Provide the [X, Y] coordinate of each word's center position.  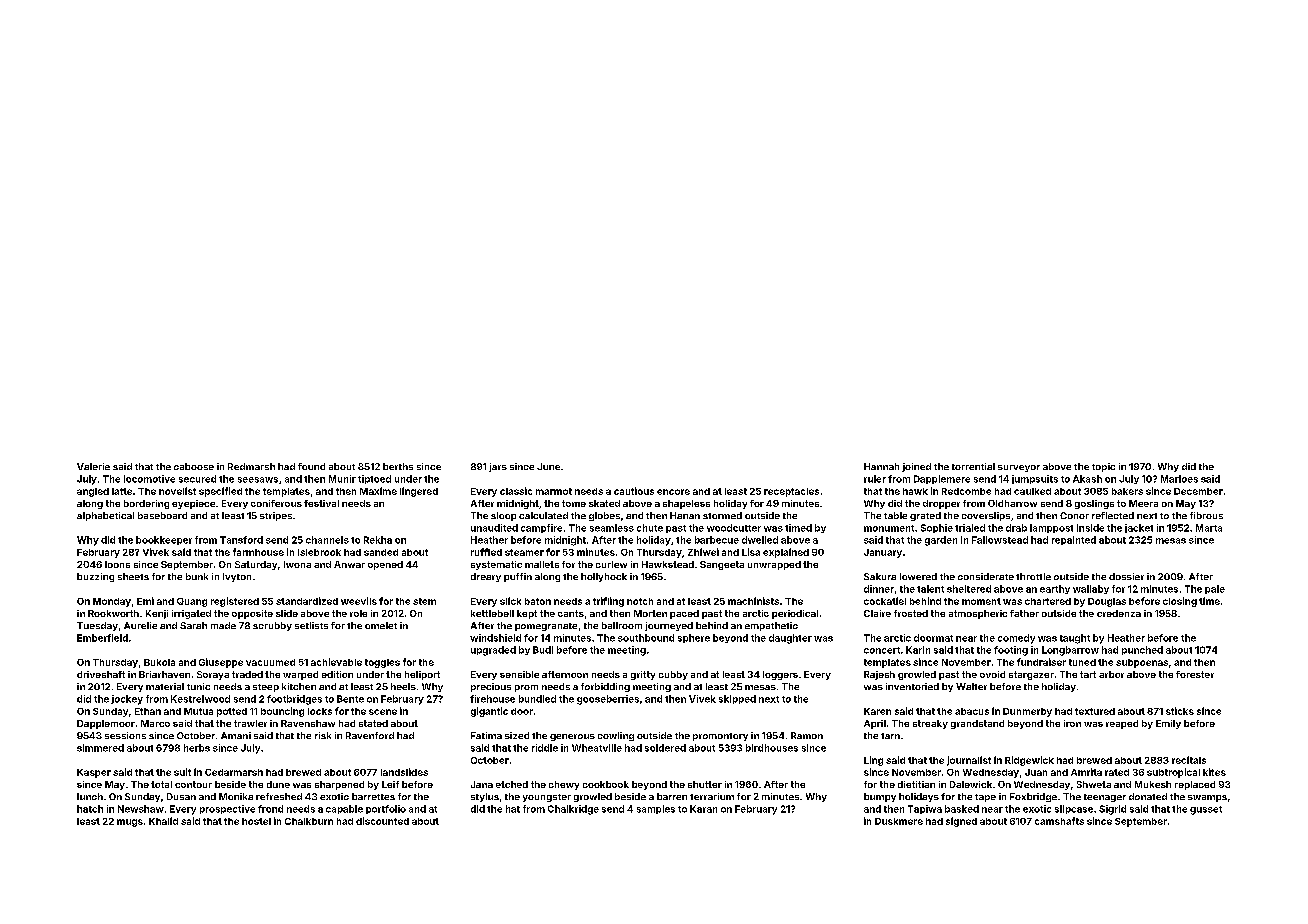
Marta [1209, 528]
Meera [1143, 503]
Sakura [880, 576]
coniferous [276, 503]
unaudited [494, 528]
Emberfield [102, 638]
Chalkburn [309, 821]
